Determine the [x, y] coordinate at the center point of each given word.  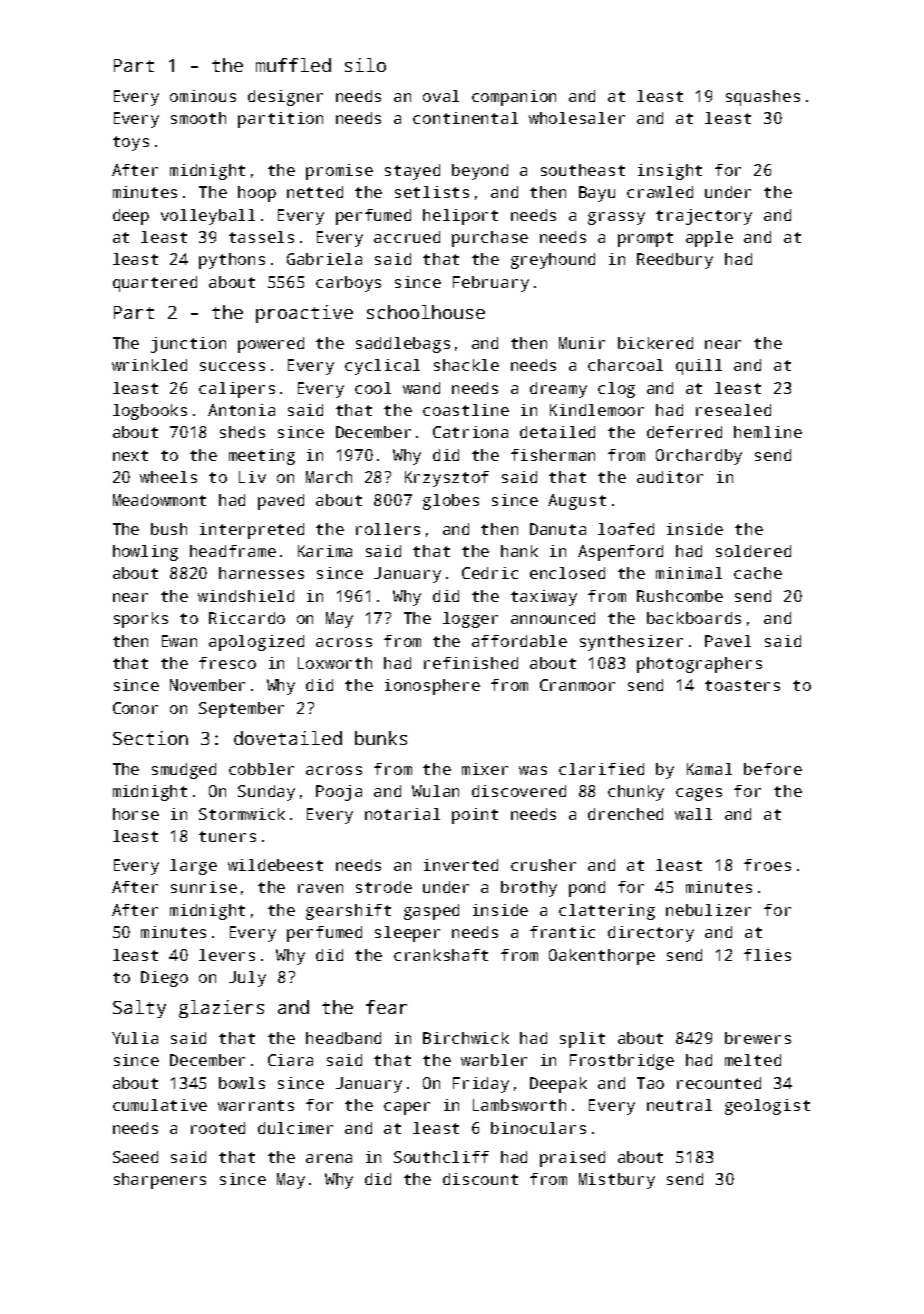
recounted [719, 1083]
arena [329, 1158]
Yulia [135, 1038]
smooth [198, 118]
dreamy [558, 390]
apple [709, 239]
